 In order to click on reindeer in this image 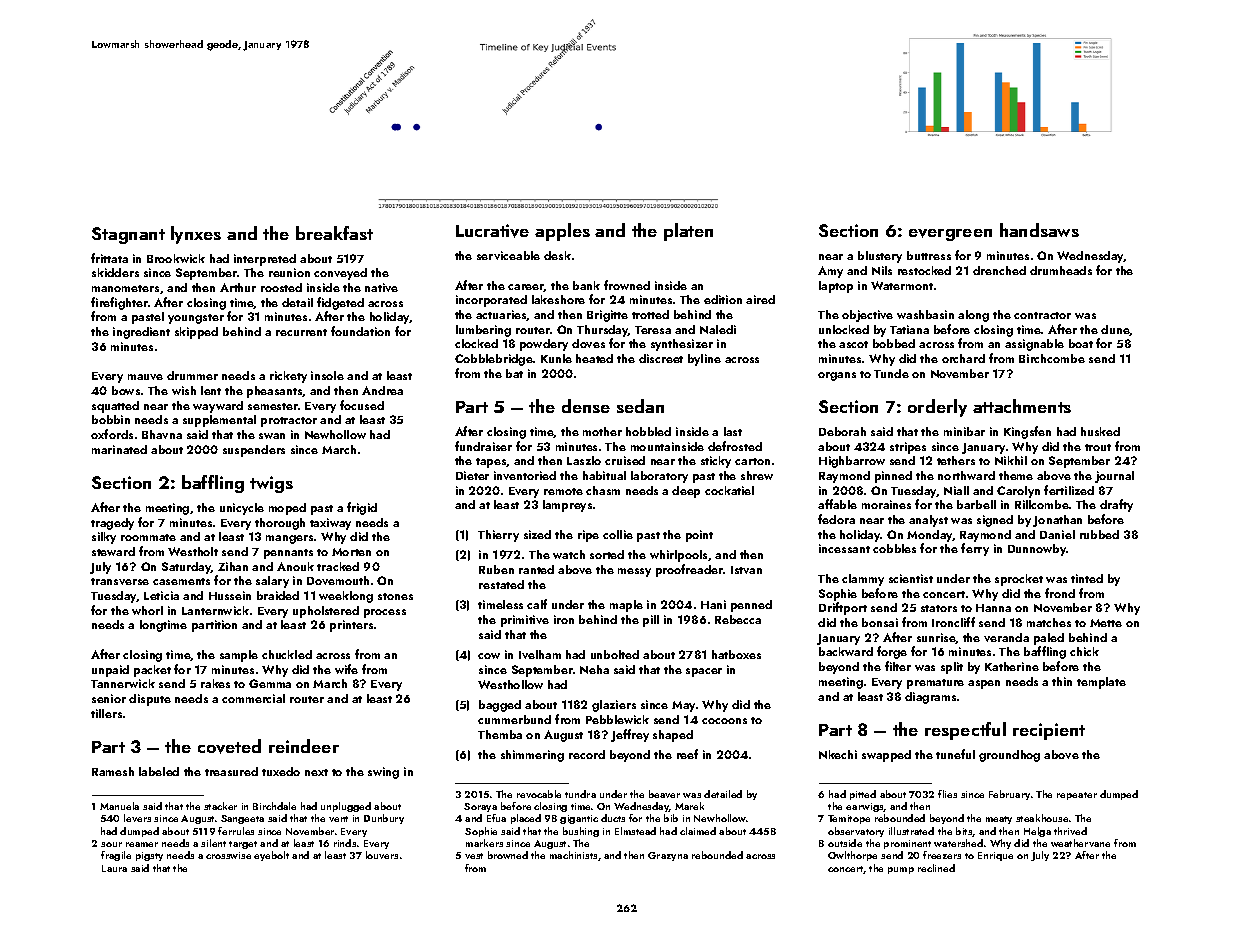, I will do `click(304, 746)`.
